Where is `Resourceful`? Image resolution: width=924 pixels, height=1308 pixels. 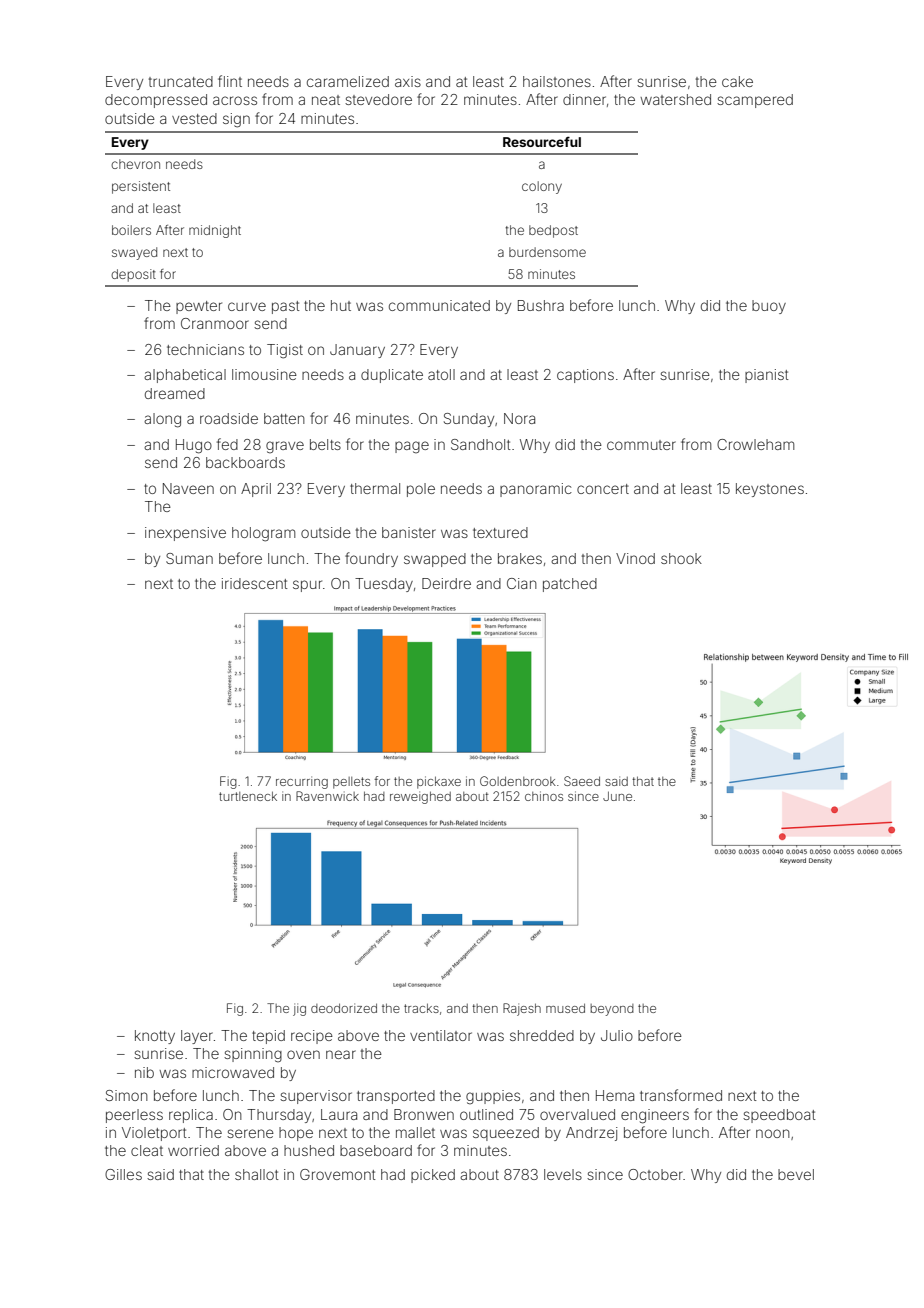
Resourceful is located at coordinates (542, 141).
